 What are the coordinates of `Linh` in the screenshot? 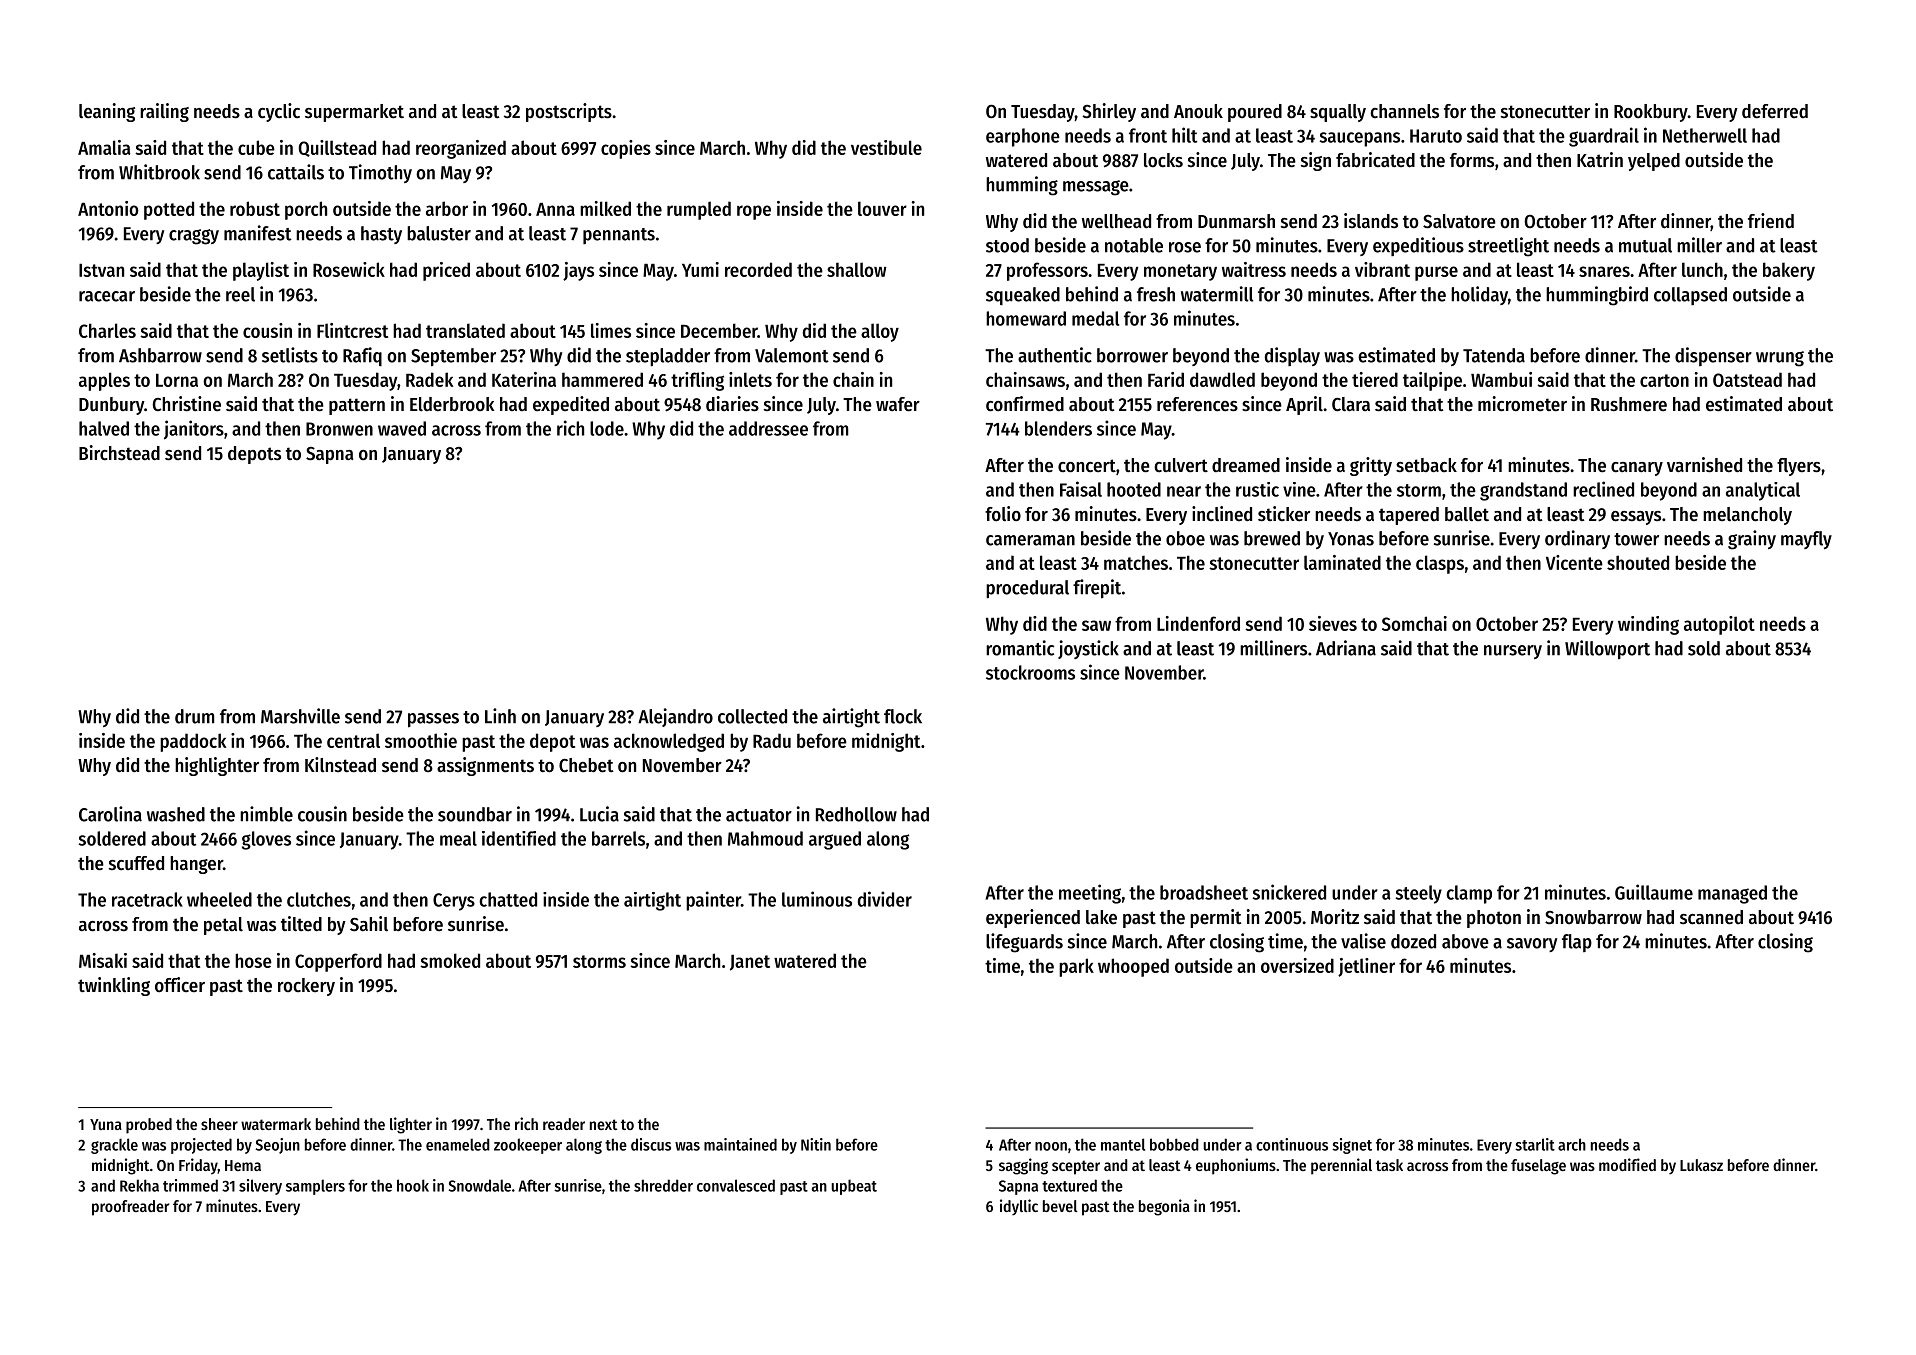 It's located at (500, 716).
